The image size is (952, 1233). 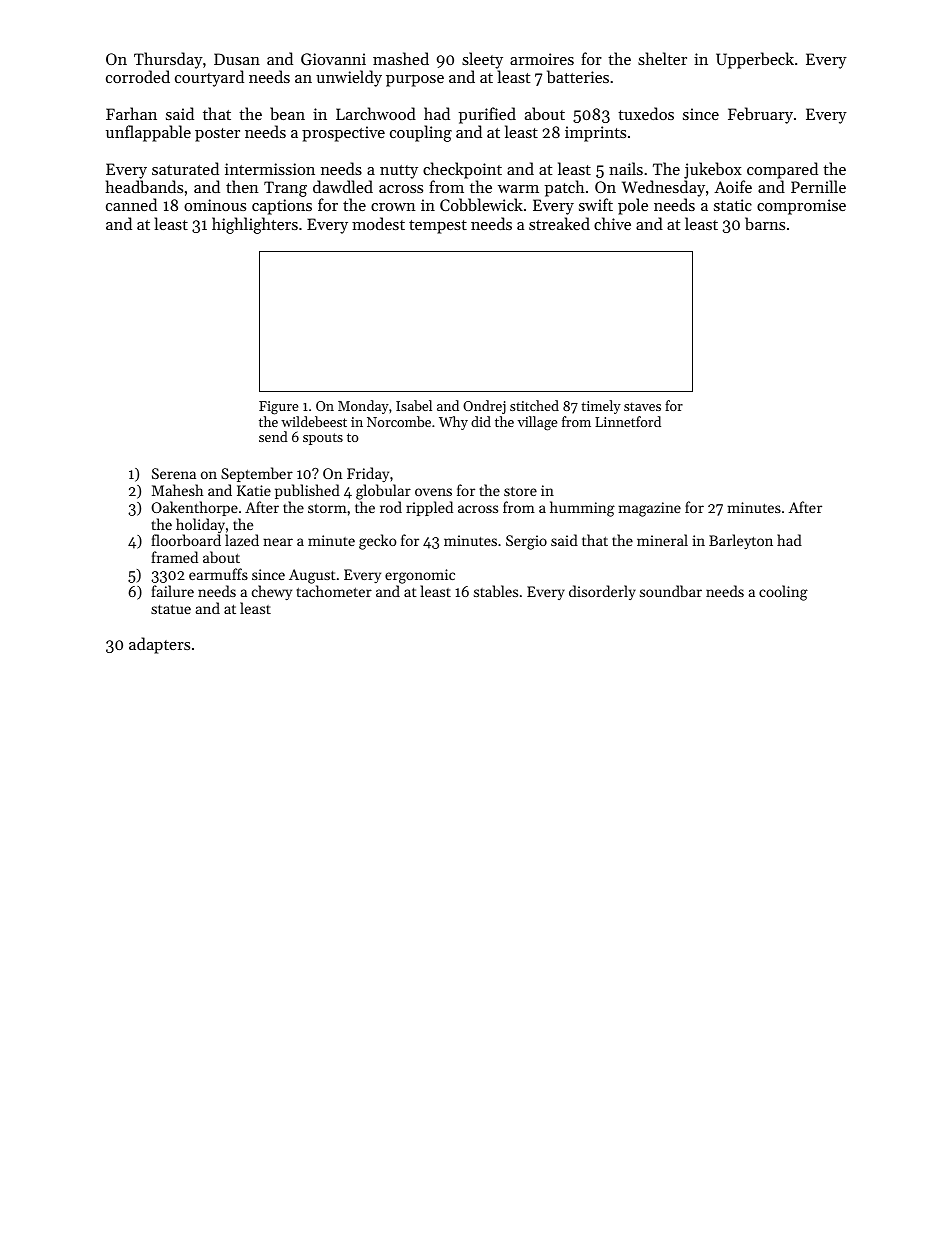 I want to click on compared, so click(x=782, y=170).
